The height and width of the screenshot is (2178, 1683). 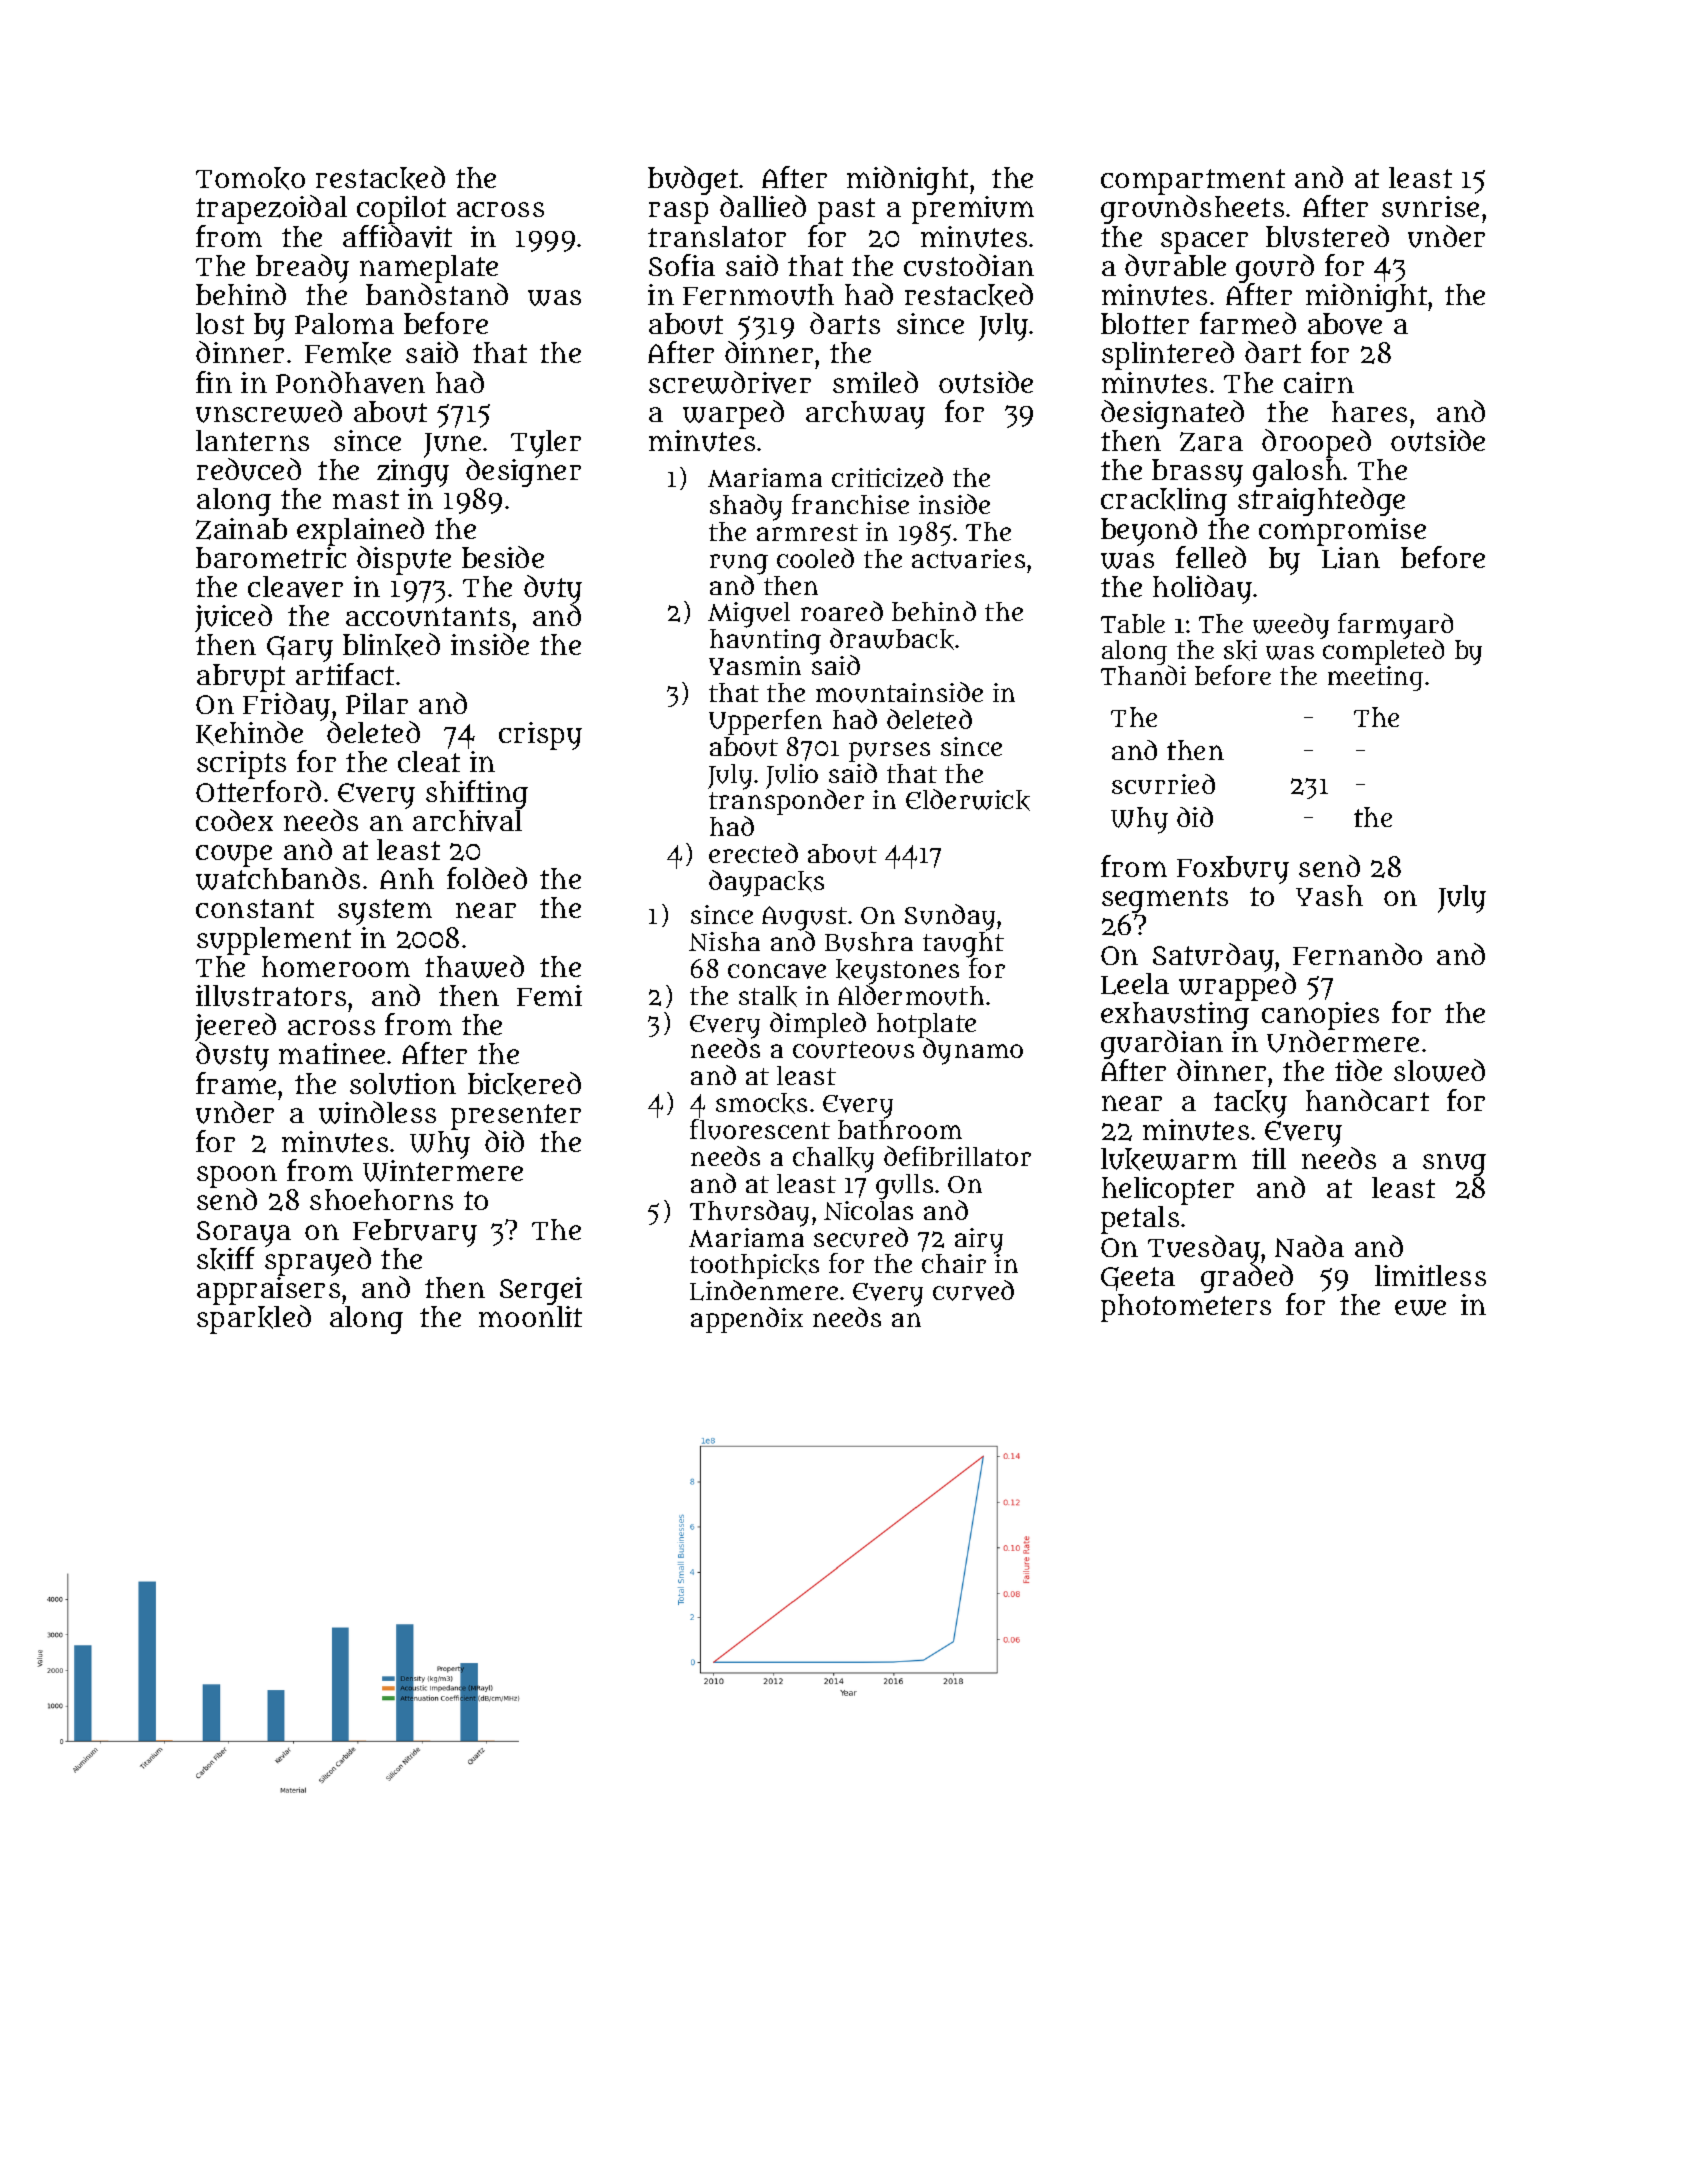 What do you see at coordinates (254, 1320) in the screenshot?
I see `sparkled` at bounding box center [254, 1320].
